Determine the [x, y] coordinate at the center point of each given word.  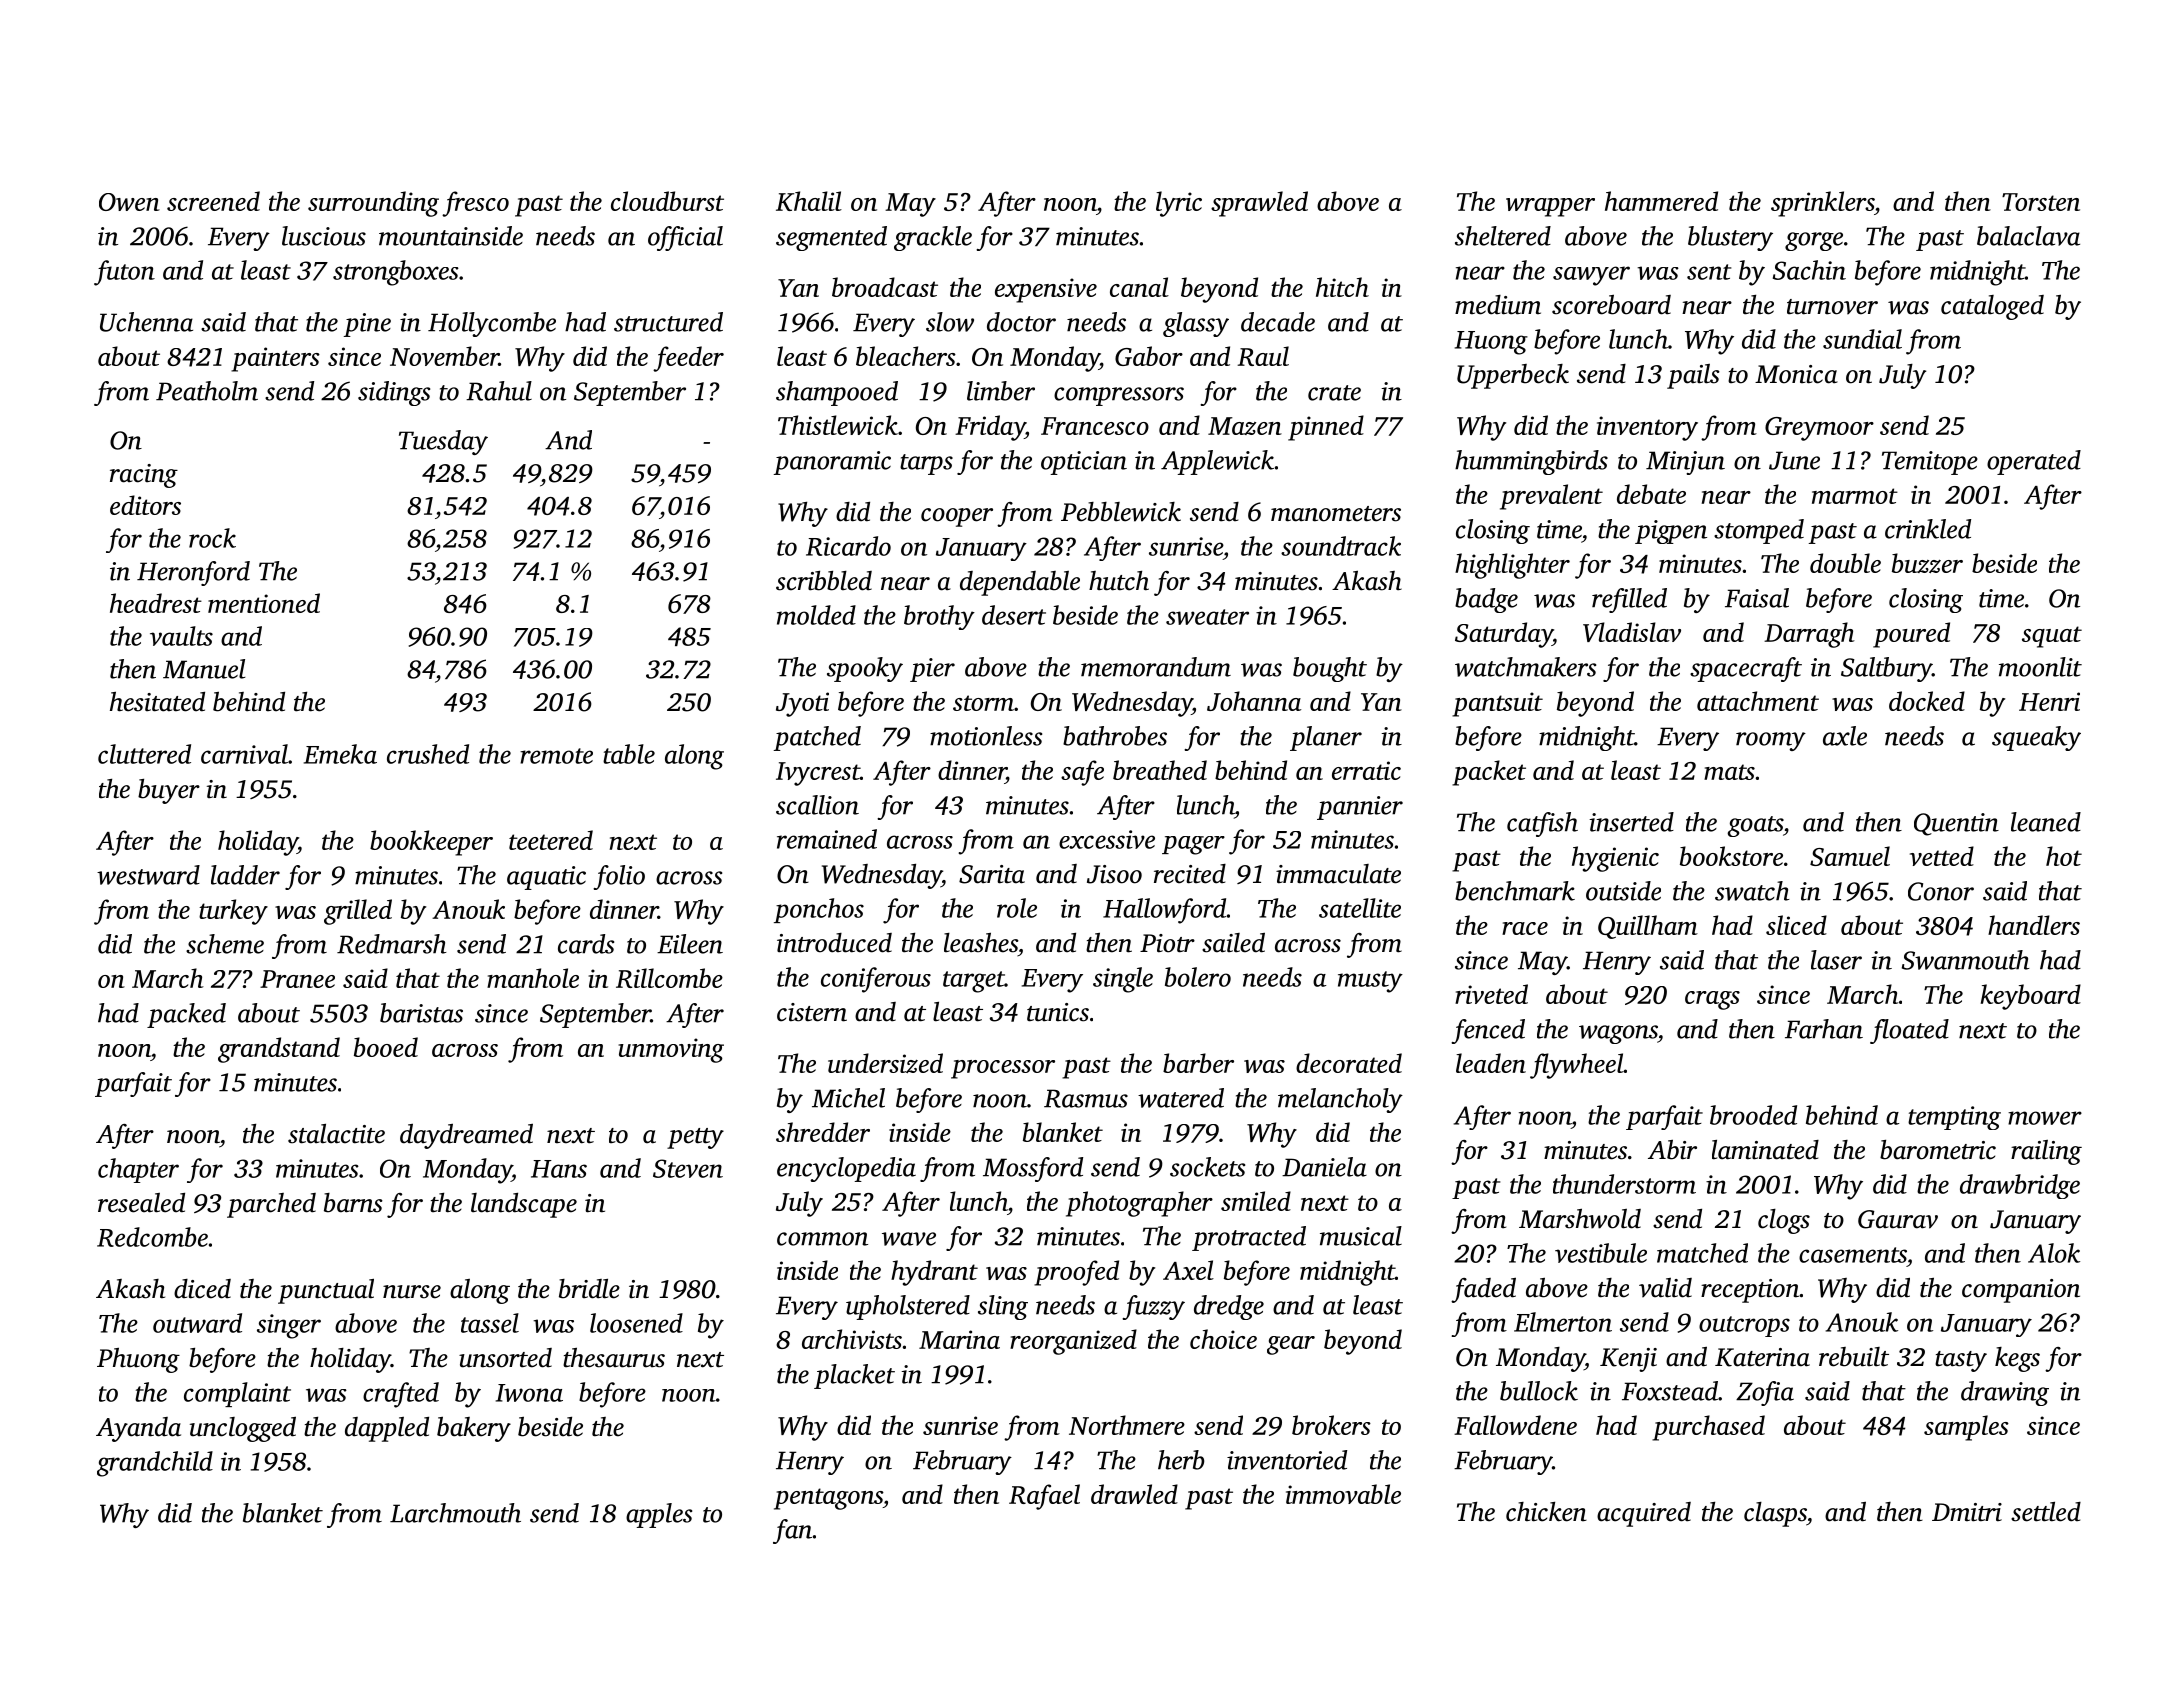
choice [1223, 1339]
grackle [933, 238]
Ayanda [138, 1429]
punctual [326, 1291]
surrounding [373, 204]
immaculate [1338, 874]
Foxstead [1670, 1391]
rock [212, 538]
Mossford [1033, 1169]
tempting [1954, 1118]
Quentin [1956, 824]
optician [1084, 463]
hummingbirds [1531, 462]
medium [1498, 305]
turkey [233, 912]
